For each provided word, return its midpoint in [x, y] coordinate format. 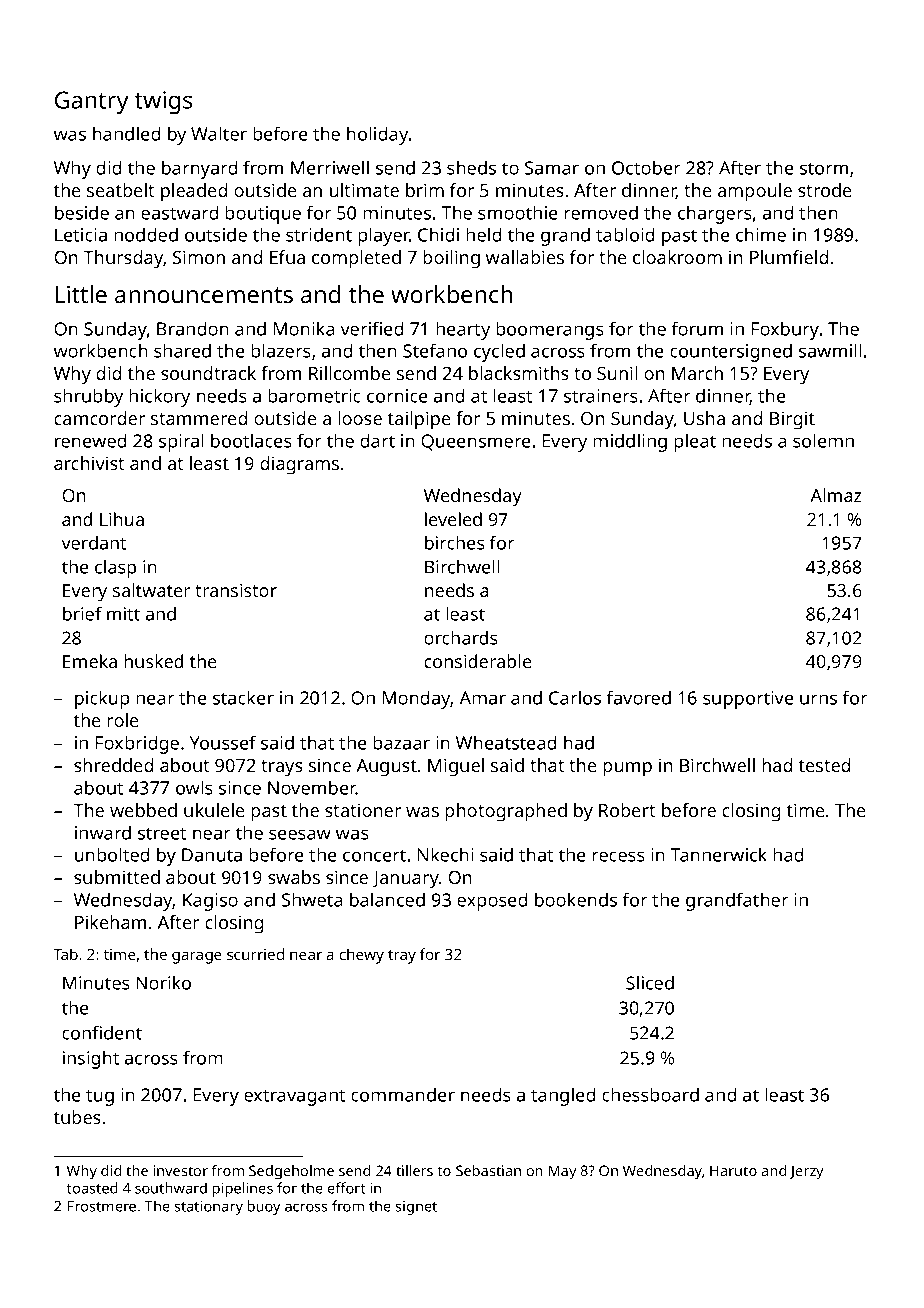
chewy [362, 956]
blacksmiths [519, 373]
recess [618, 856]
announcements [204, 295]
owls [194, 787]
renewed [90, 440]
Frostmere [102, 1206]
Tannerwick [718, 854]
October [646, 167]
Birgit [792, 420]
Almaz [836, 495]
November [312, 787]
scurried [255, 954]
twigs [163, 102]
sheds [471, 167]
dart [377, 440]
